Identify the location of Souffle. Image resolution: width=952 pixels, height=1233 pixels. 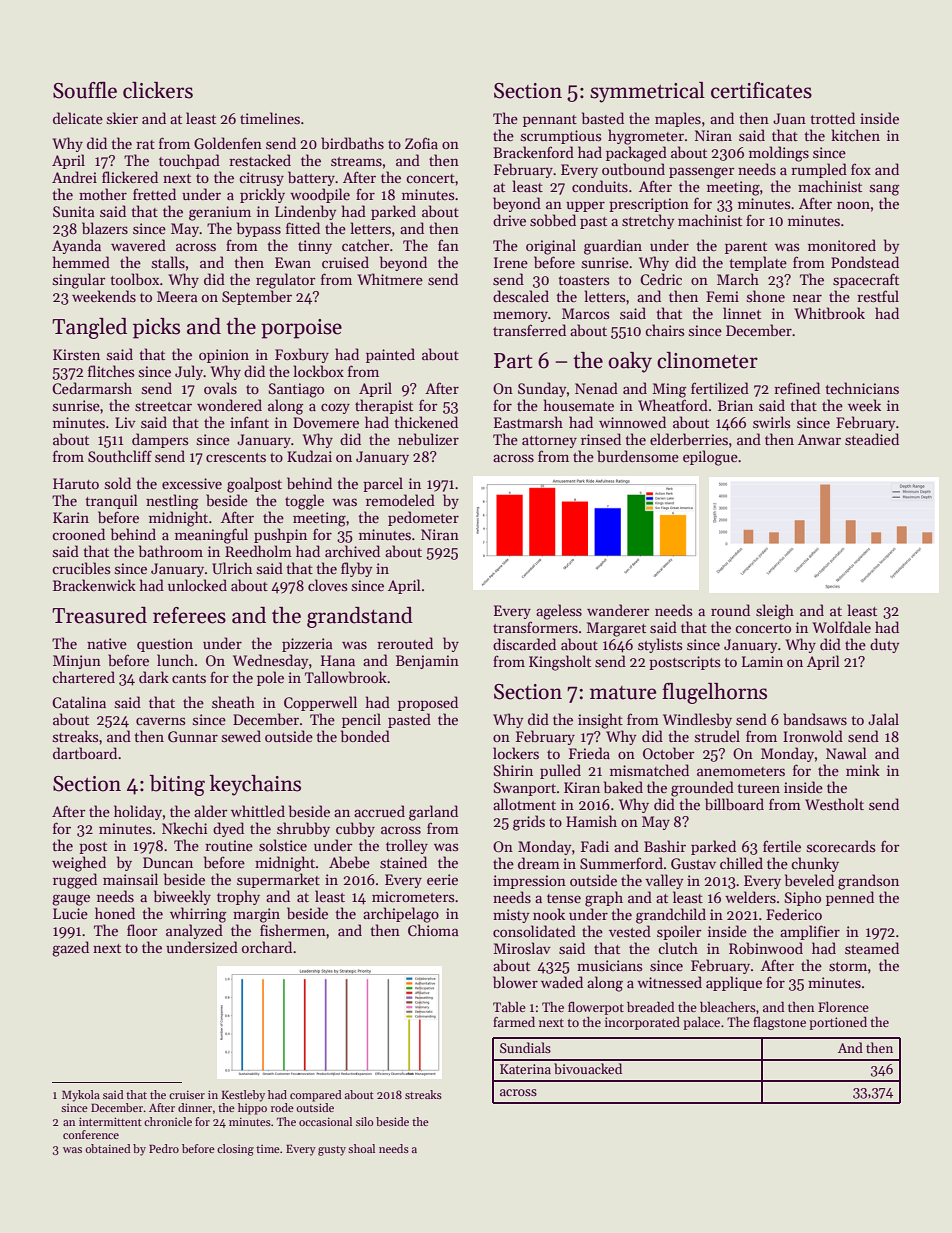
(85, 90).
